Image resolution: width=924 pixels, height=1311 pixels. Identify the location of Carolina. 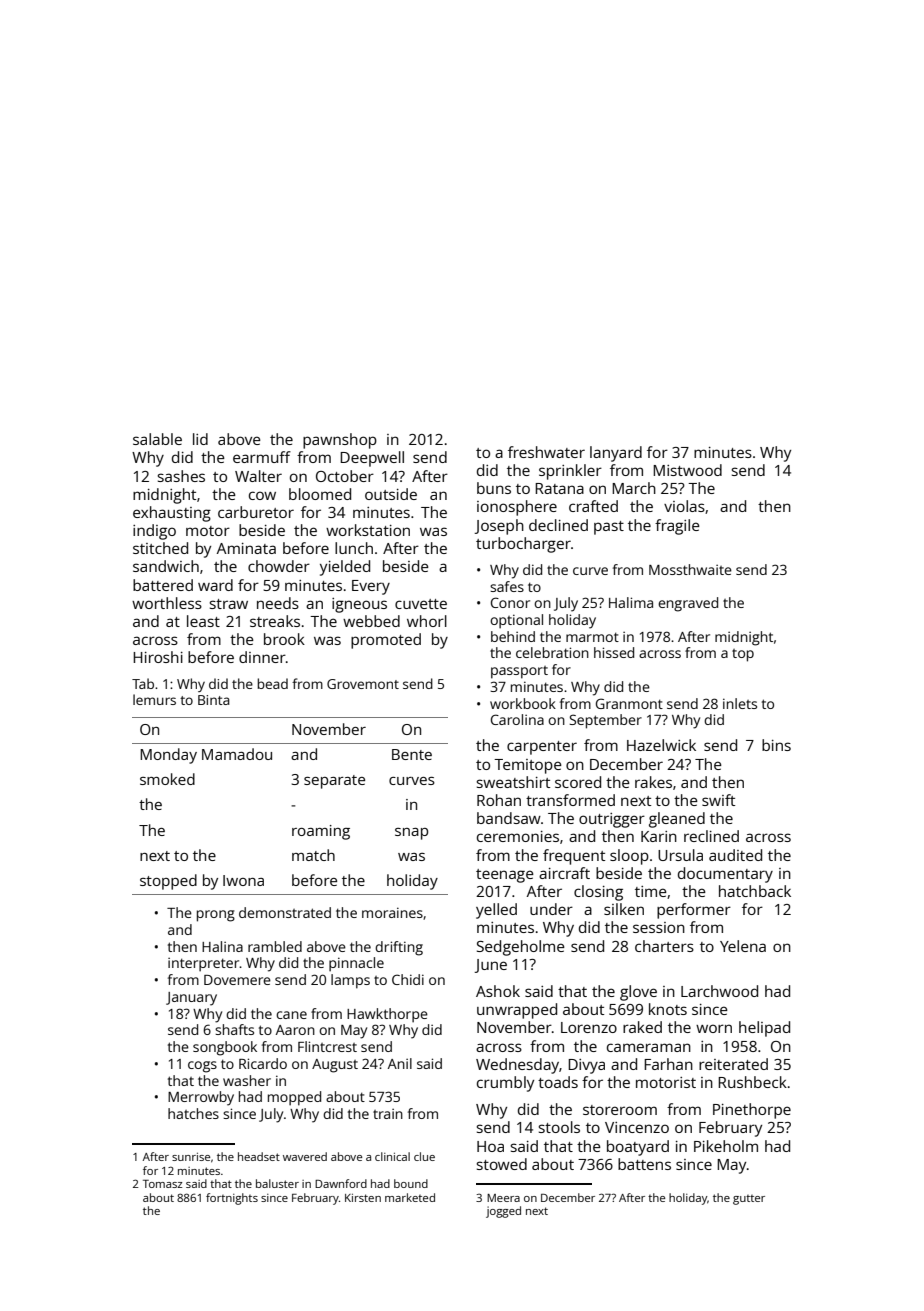
(517, 719).
